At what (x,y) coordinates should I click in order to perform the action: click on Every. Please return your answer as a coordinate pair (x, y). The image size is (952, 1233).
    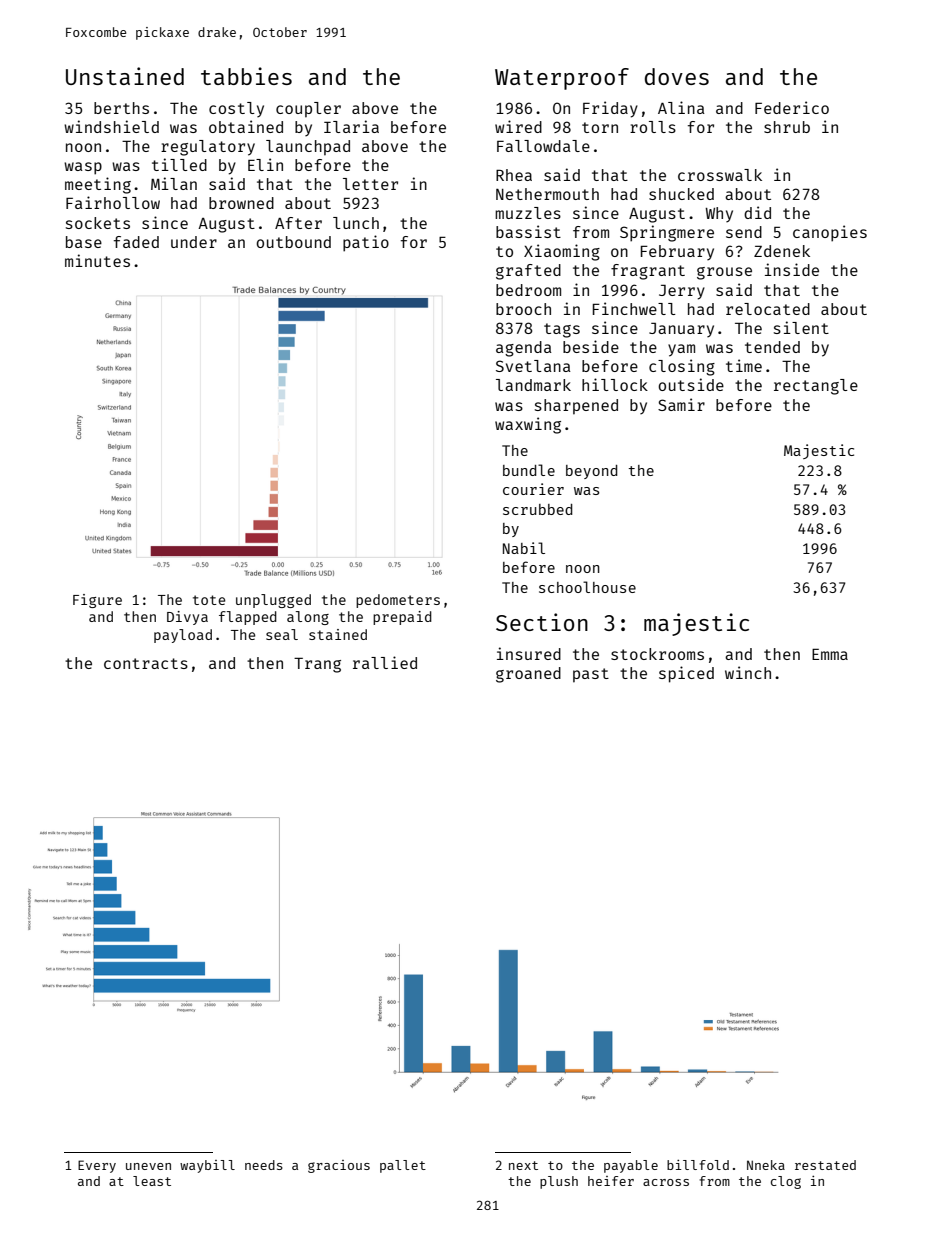
    Looking at the image, I should click on (97, 1166).
